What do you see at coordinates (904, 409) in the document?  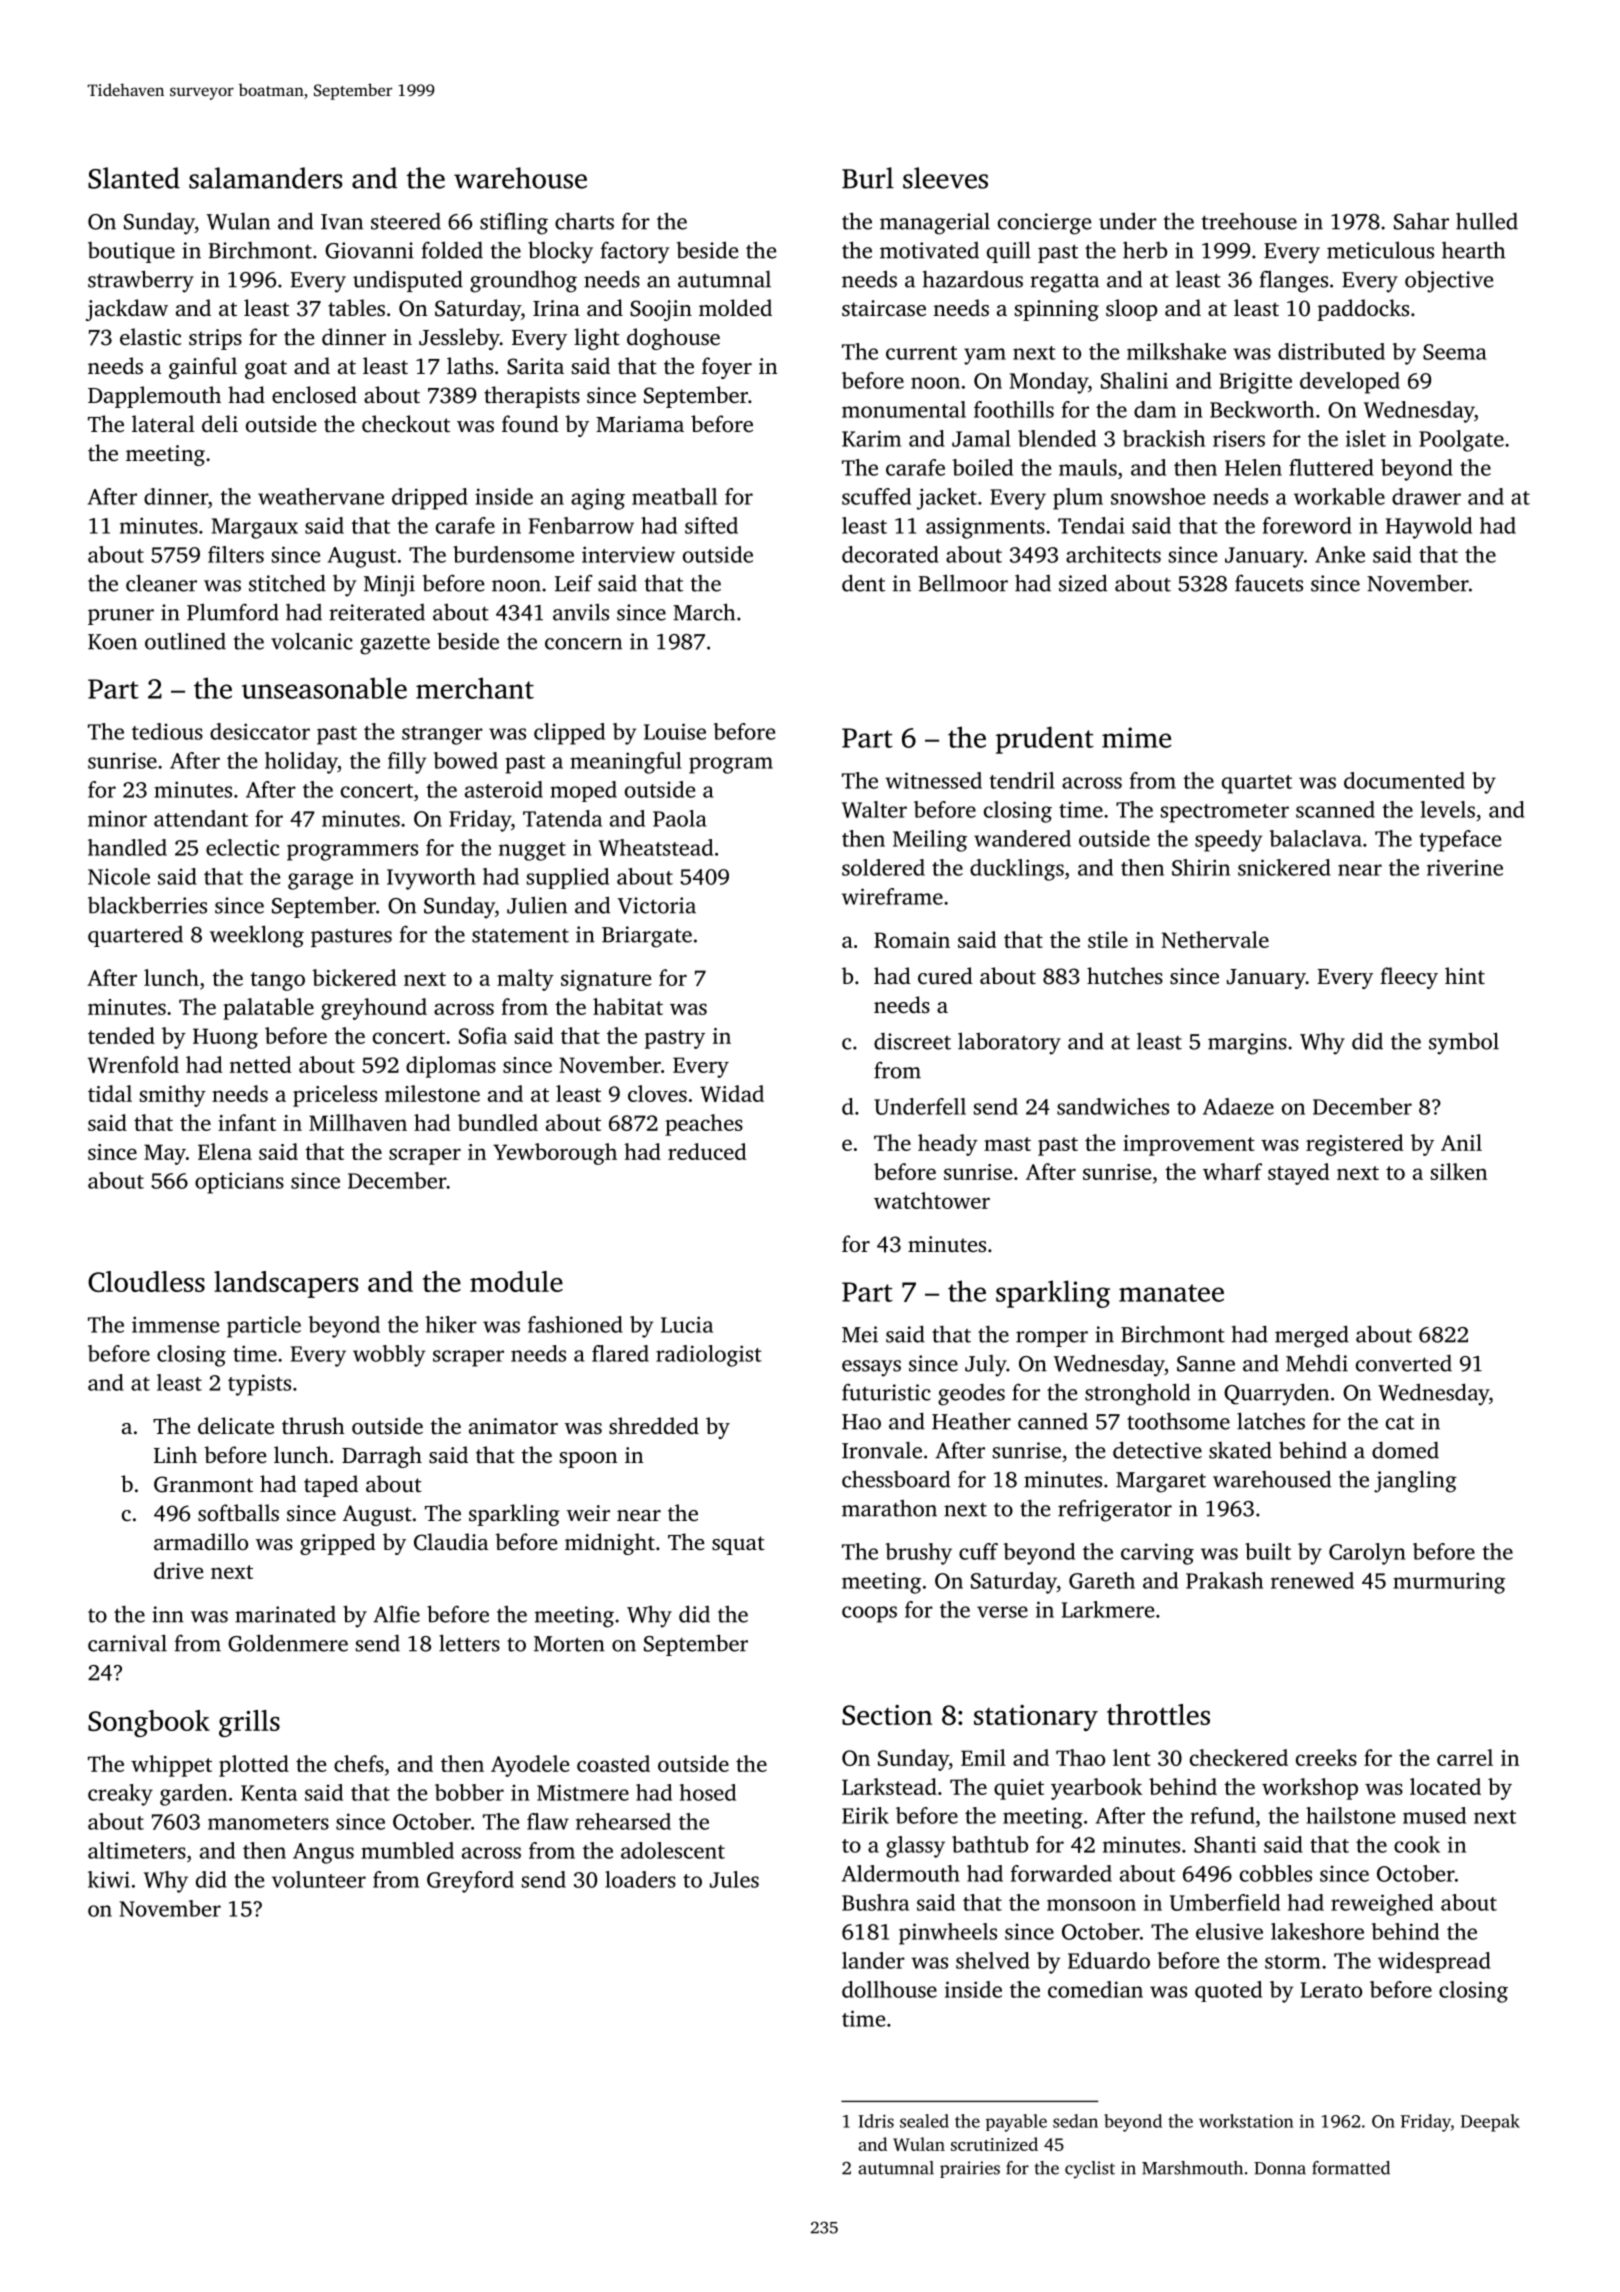 I see `monumental` at bounding box center [904, 409].
